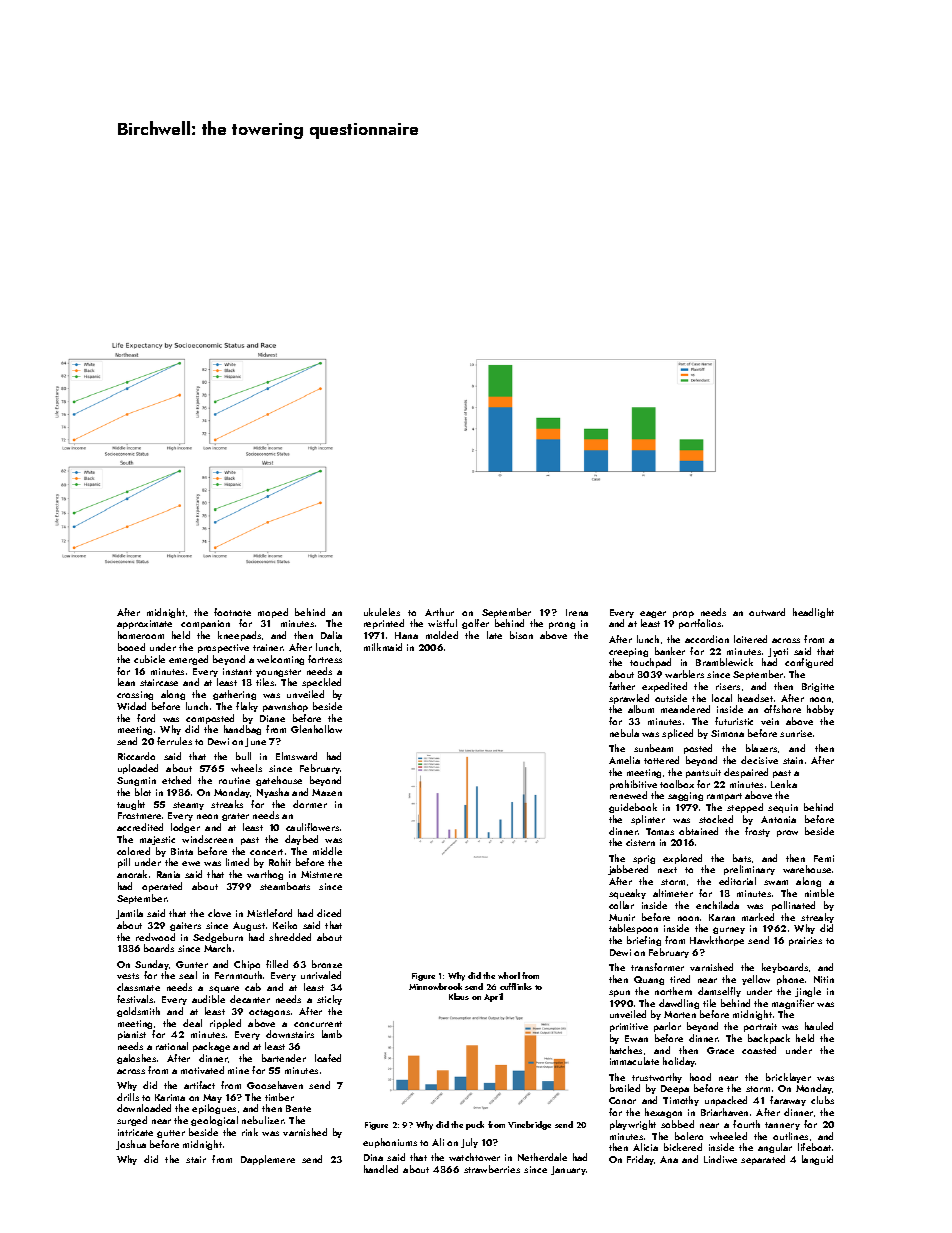 Image resolution: width=952 pixels, height=1233 pixels. Describe the element at coordinates (132, 1121) in the screenshot. I see `surged` at that location.
